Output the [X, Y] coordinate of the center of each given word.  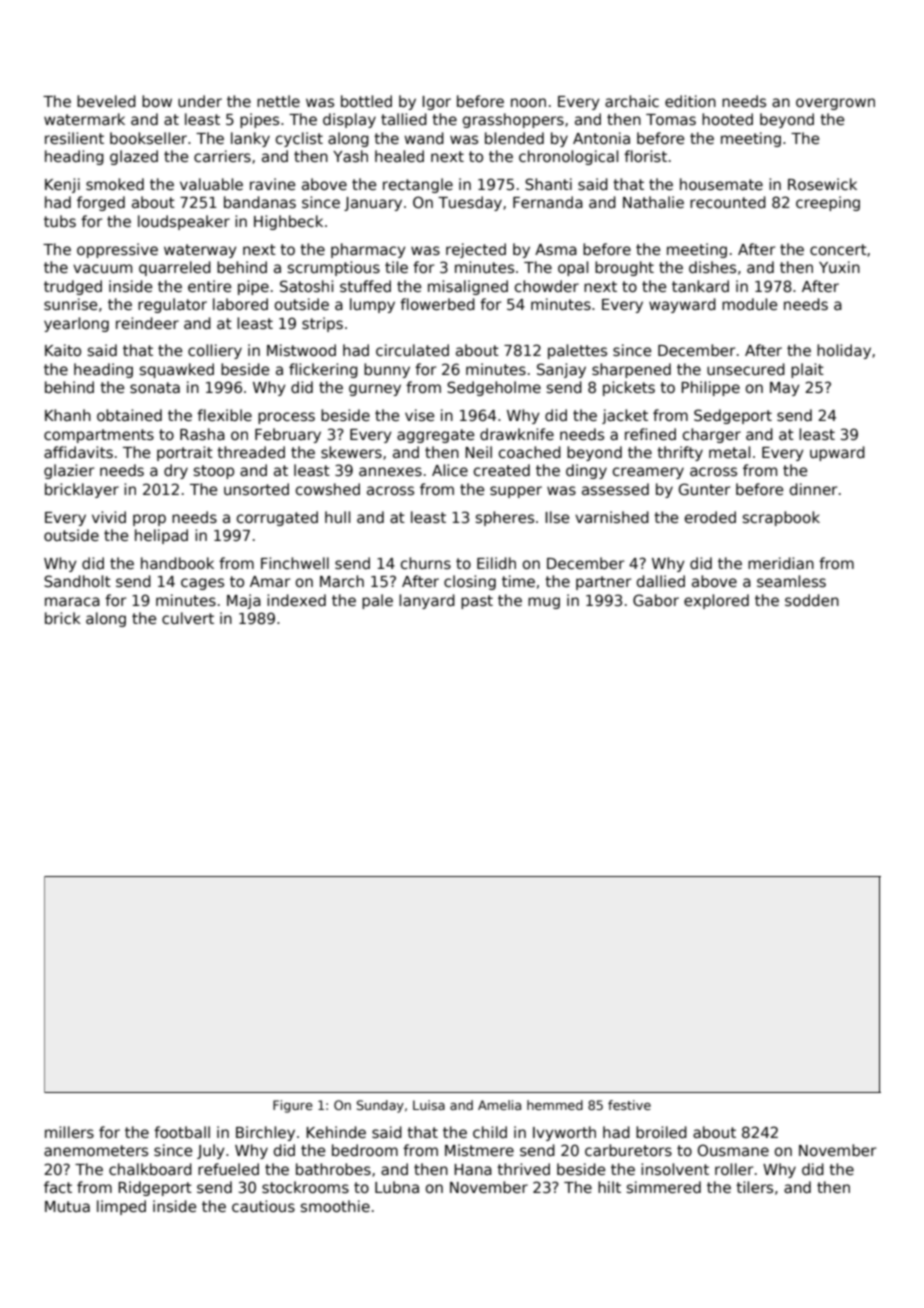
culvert [188, 618]
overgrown [835, 104]
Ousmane [733, 1150]
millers [69, 1132]
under [200, 101]
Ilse [557, 517]
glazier [69, 471]
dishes [712, 267]
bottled [366, 101]
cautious [263, 1206]
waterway [200, 251]
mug [544, 603]
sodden [812, 600]
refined [650, 434]
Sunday [380, 1106]
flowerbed [437, 304]
